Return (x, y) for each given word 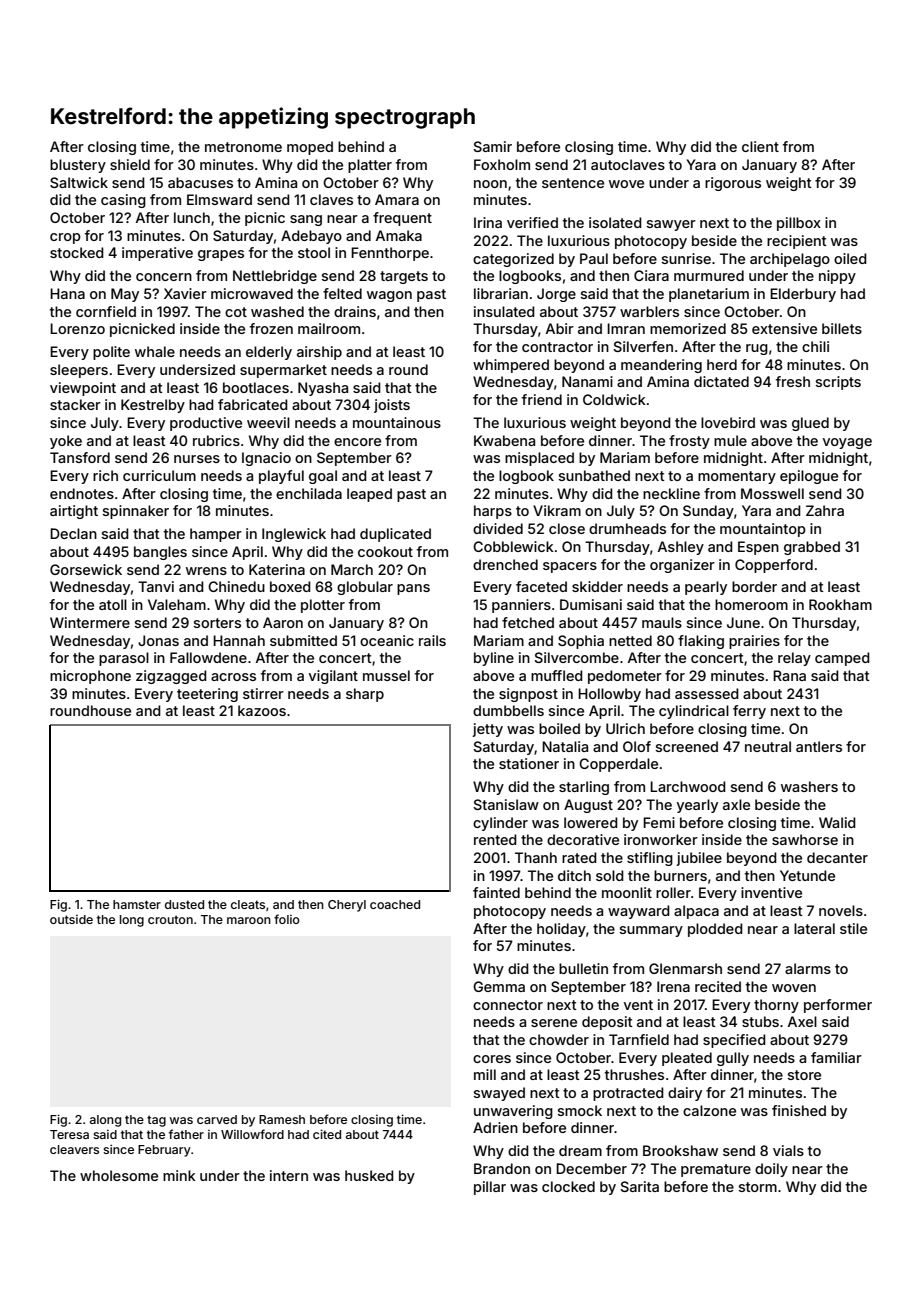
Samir (492, 146)
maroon (249, 920)
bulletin (583, 968)
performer (838, 1006)
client (760, 146)
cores (492, 1059)
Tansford (80, 457)
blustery (78, 166)
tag (156, 1121)
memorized (688, 328)
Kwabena (504, 440)
